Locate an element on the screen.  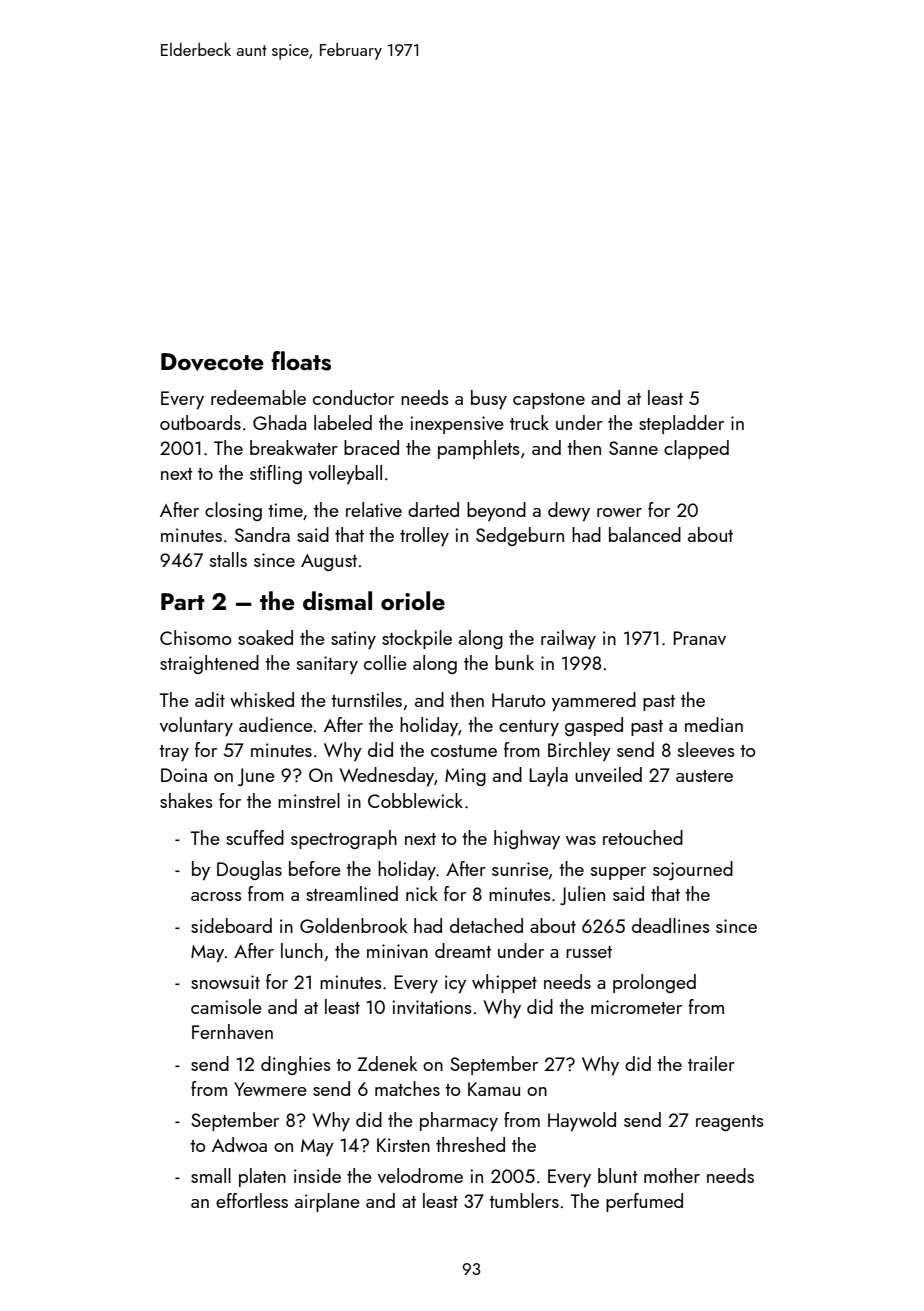
costume is located at coordinates (464, 751).
